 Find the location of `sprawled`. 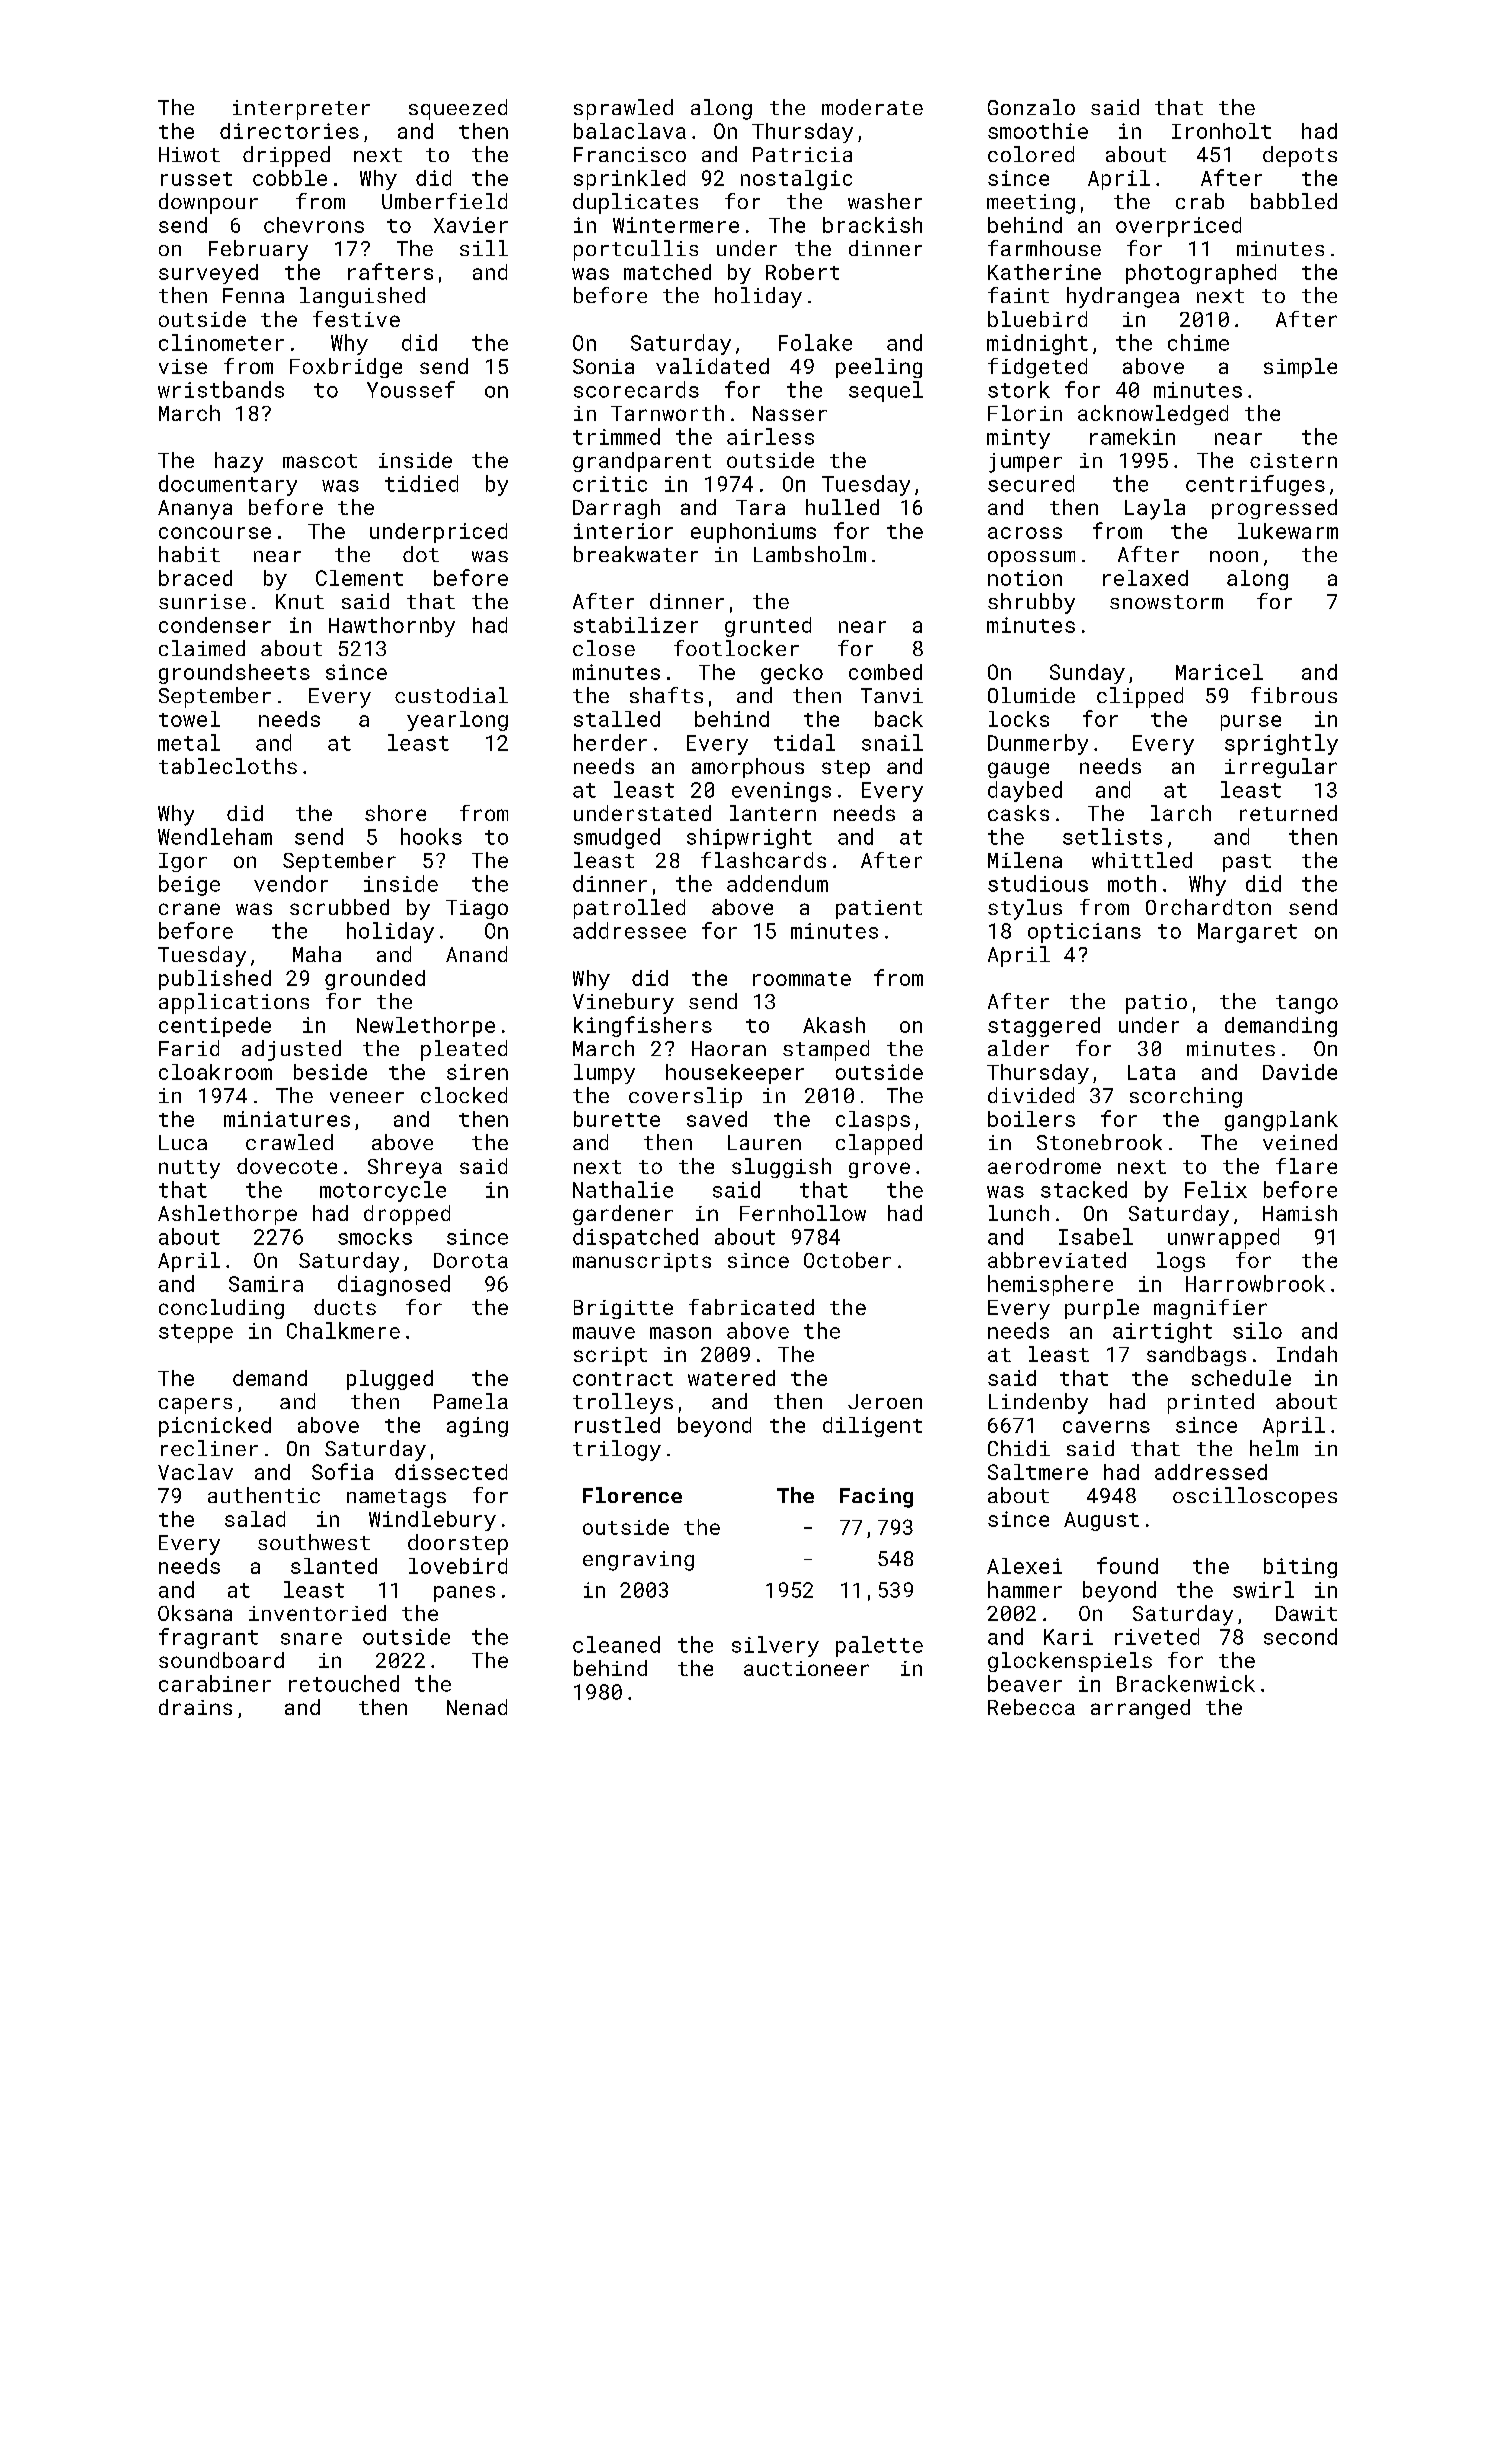

sprawled is located at coordinates (623, 109).
